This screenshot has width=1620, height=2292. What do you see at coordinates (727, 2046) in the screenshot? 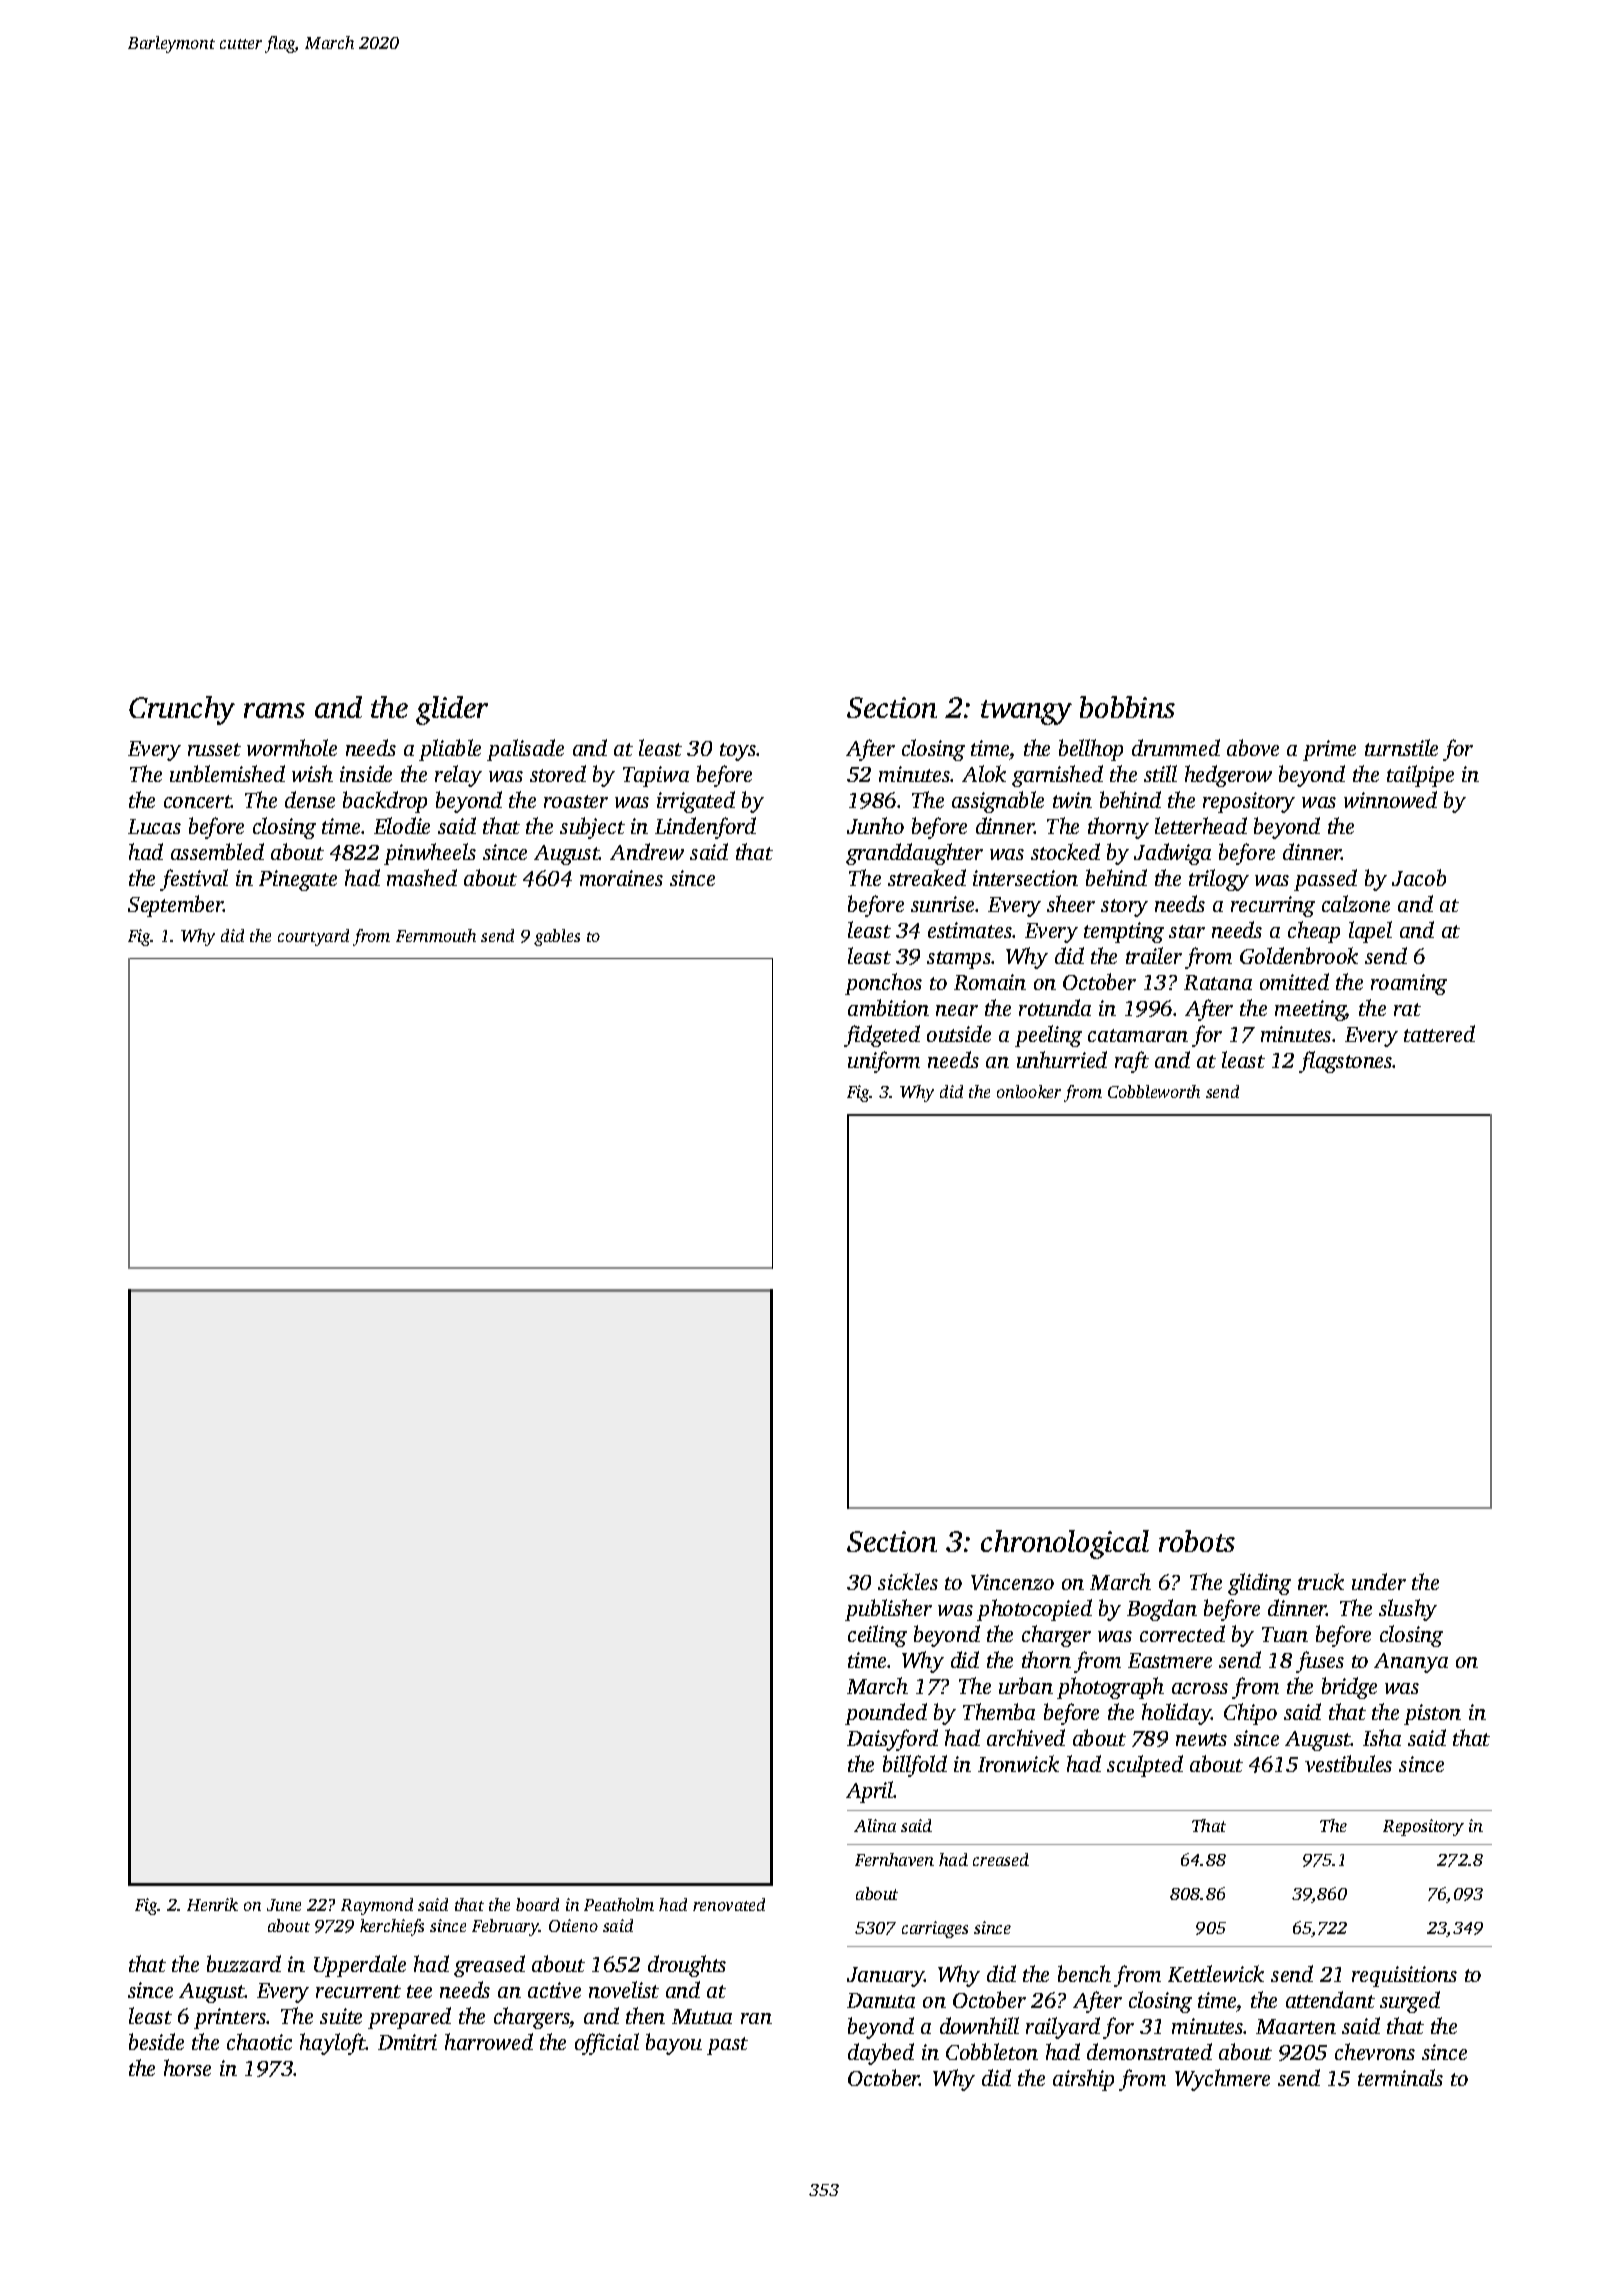
I see `past` at bounding box center [727, 2046].
